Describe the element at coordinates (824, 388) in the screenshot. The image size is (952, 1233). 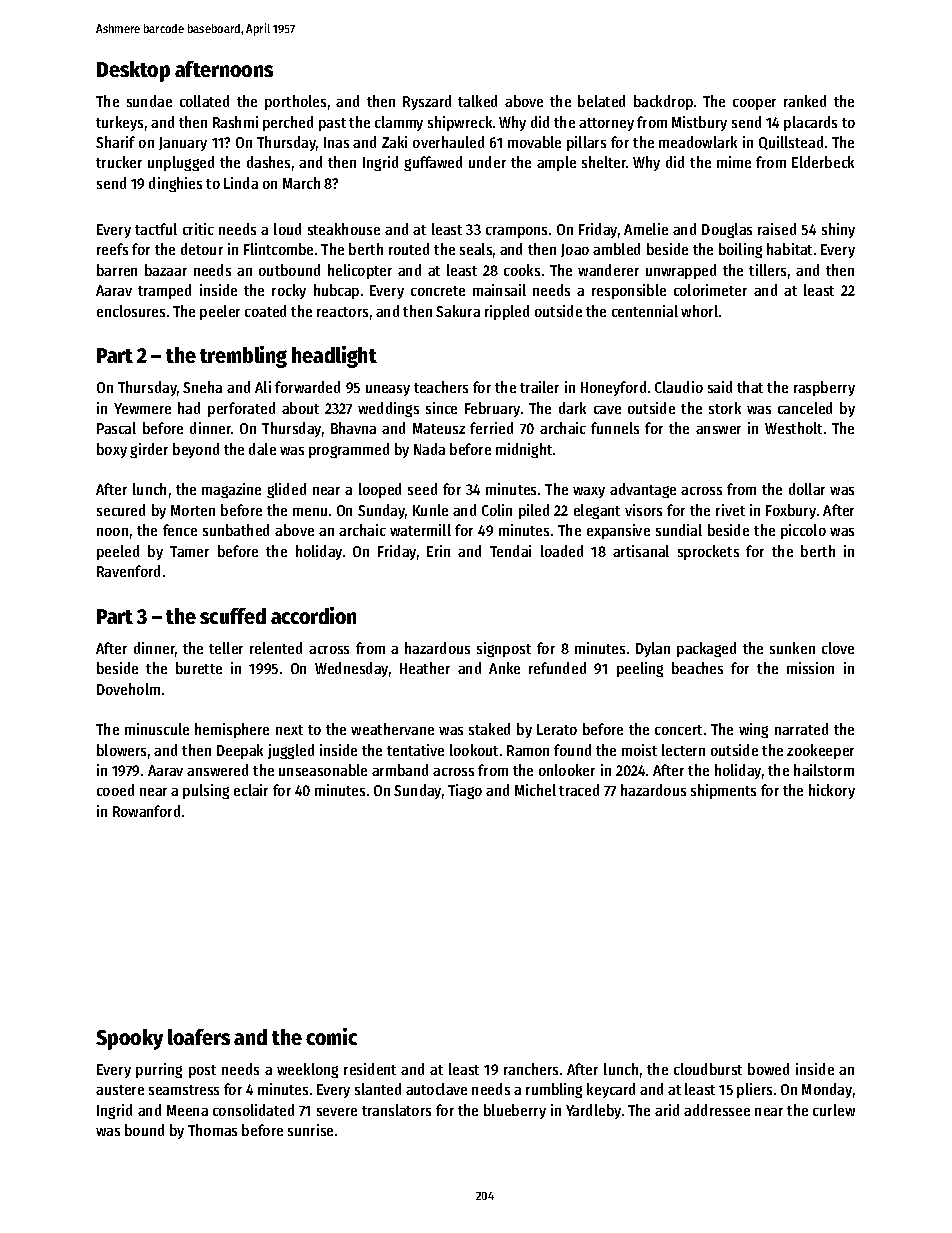
I see `raspberry` at that location.
